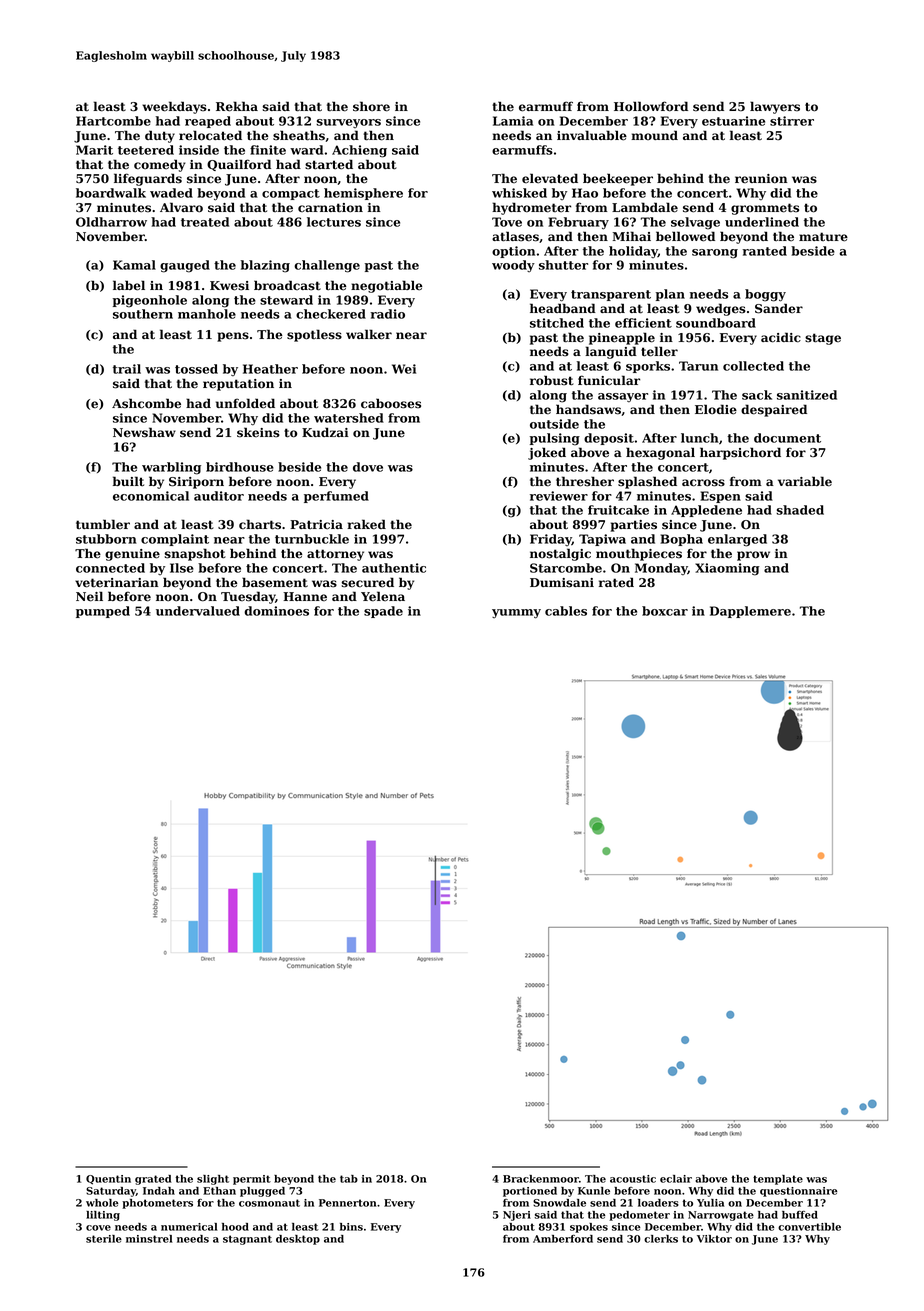  I want to click on plugged, so click(262, 1192).
